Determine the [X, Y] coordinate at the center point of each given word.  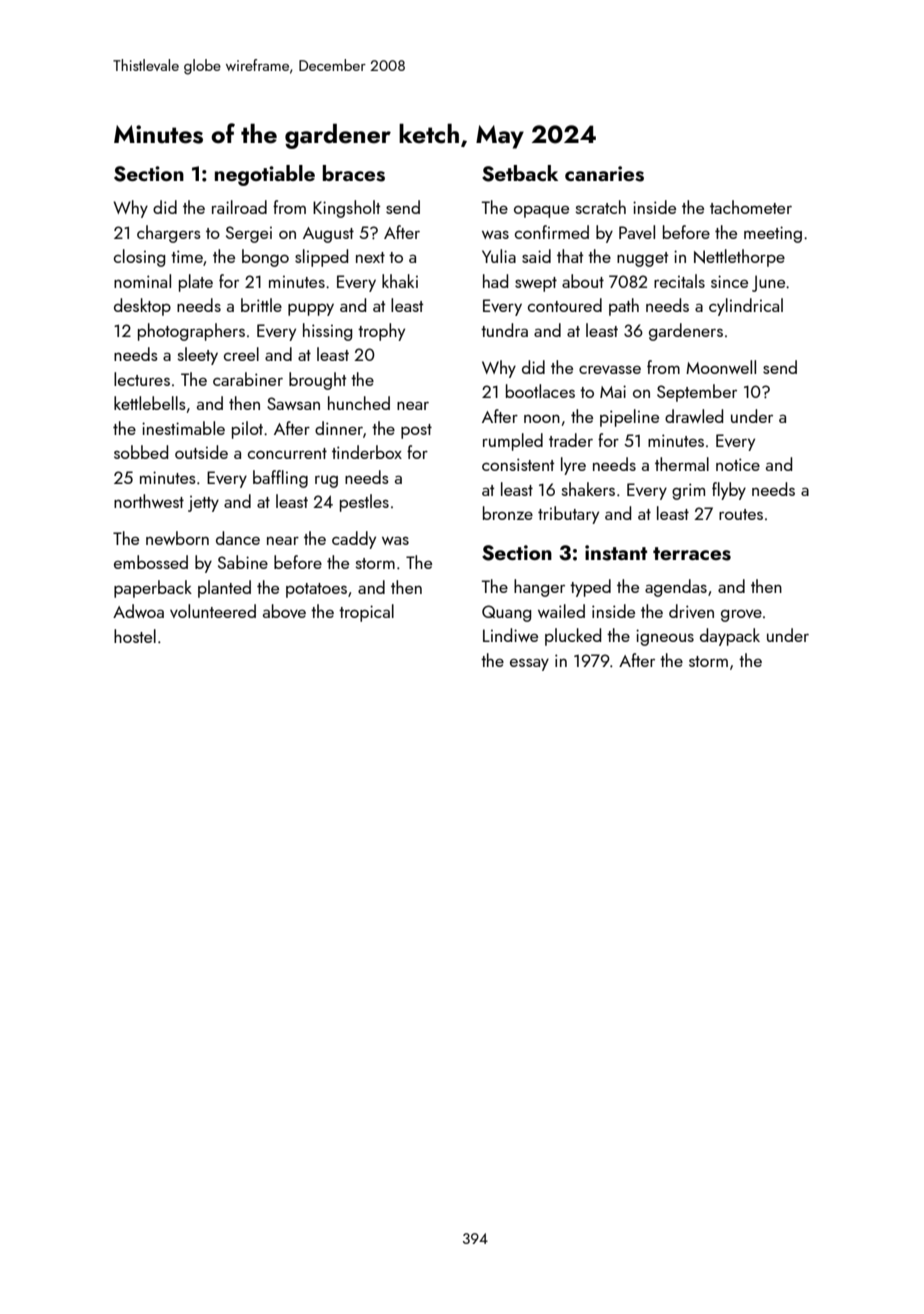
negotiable [265, 175]
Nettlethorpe [739, 258]
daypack [730, 637]
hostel [135, 636]
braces [354, 173]
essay [529, 665]
